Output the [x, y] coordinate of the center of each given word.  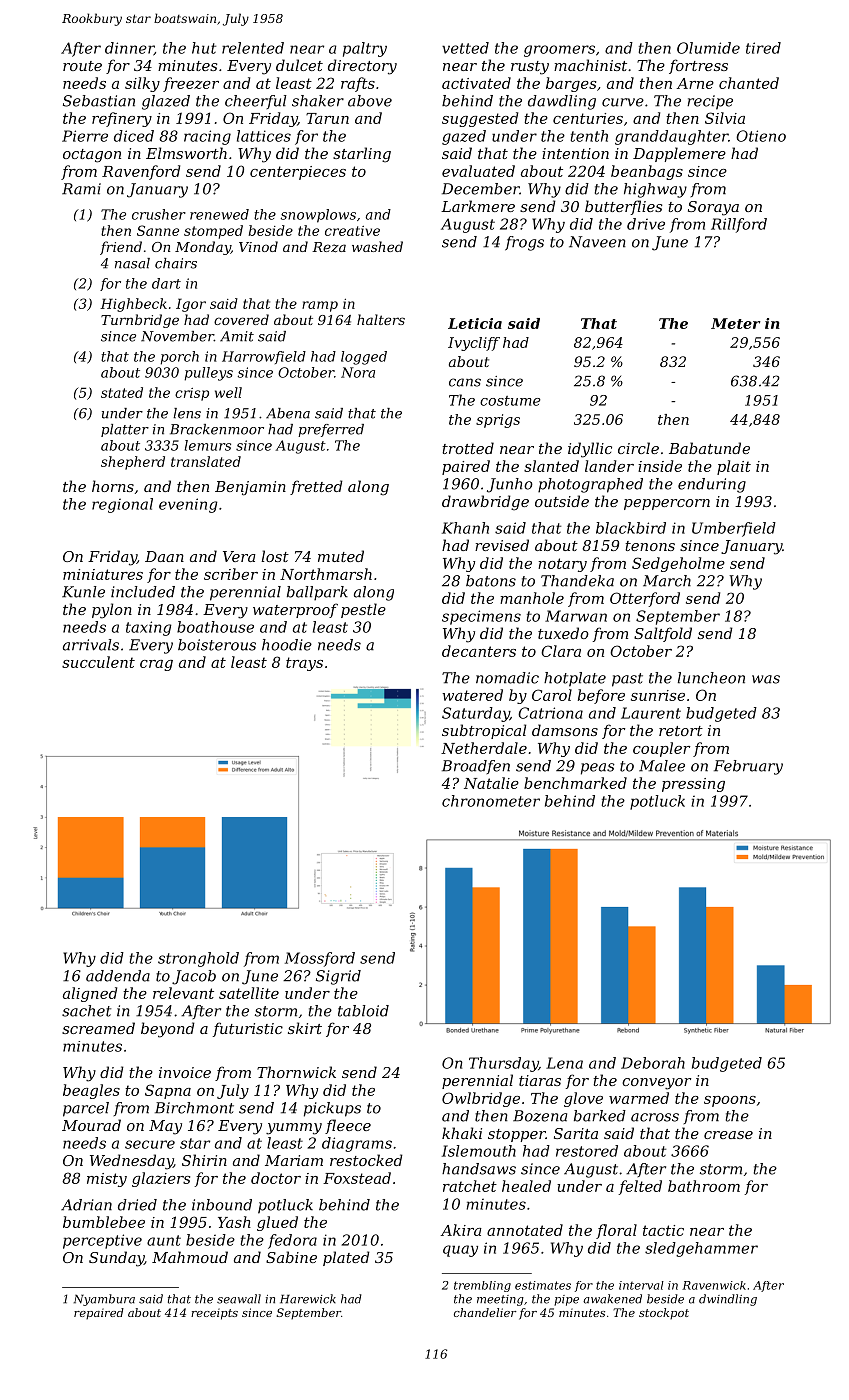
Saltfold [663, 634]
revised [502, 545]
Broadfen [476, 767]
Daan [164, 556]
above [370, 101]
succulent [98, 662]
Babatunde [709, 448]
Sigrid [338, 977]
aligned [90, 994]
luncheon [711, 678]
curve [623, 102]
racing [207, 137]
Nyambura [104, 1300]
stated [122, 392]
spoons [730, 1101]
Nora [358, 372]
